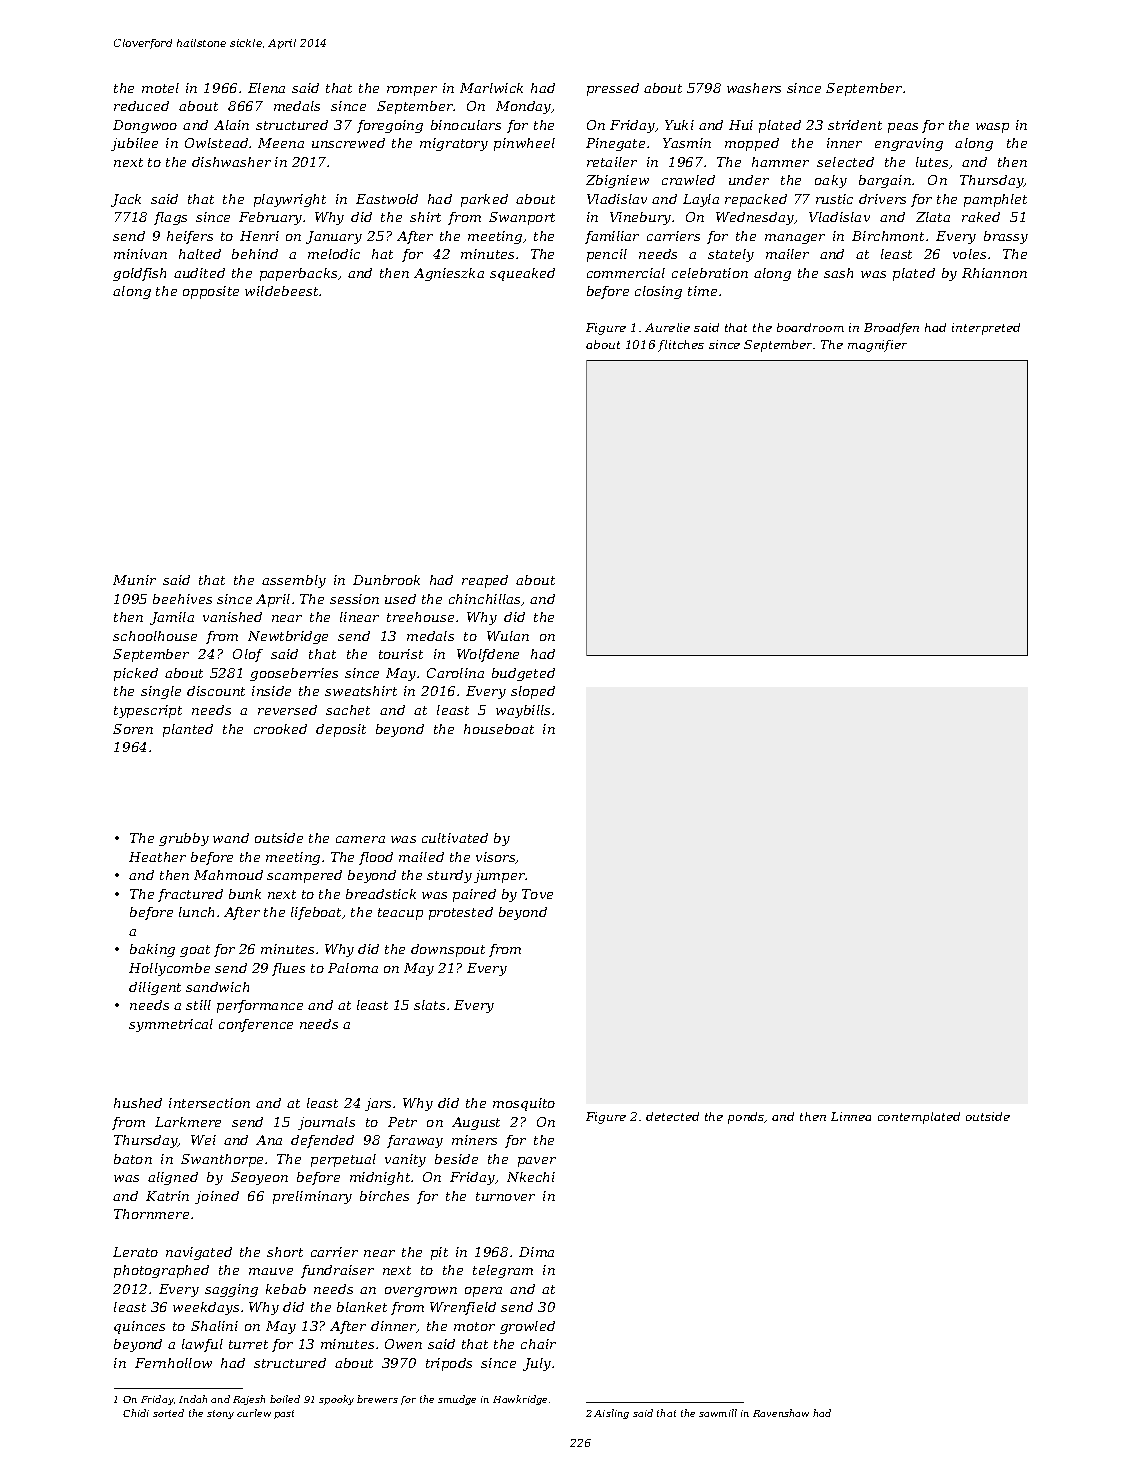  Describe the element at coordinates (161, 692) in the page. I see `single` at that location.
